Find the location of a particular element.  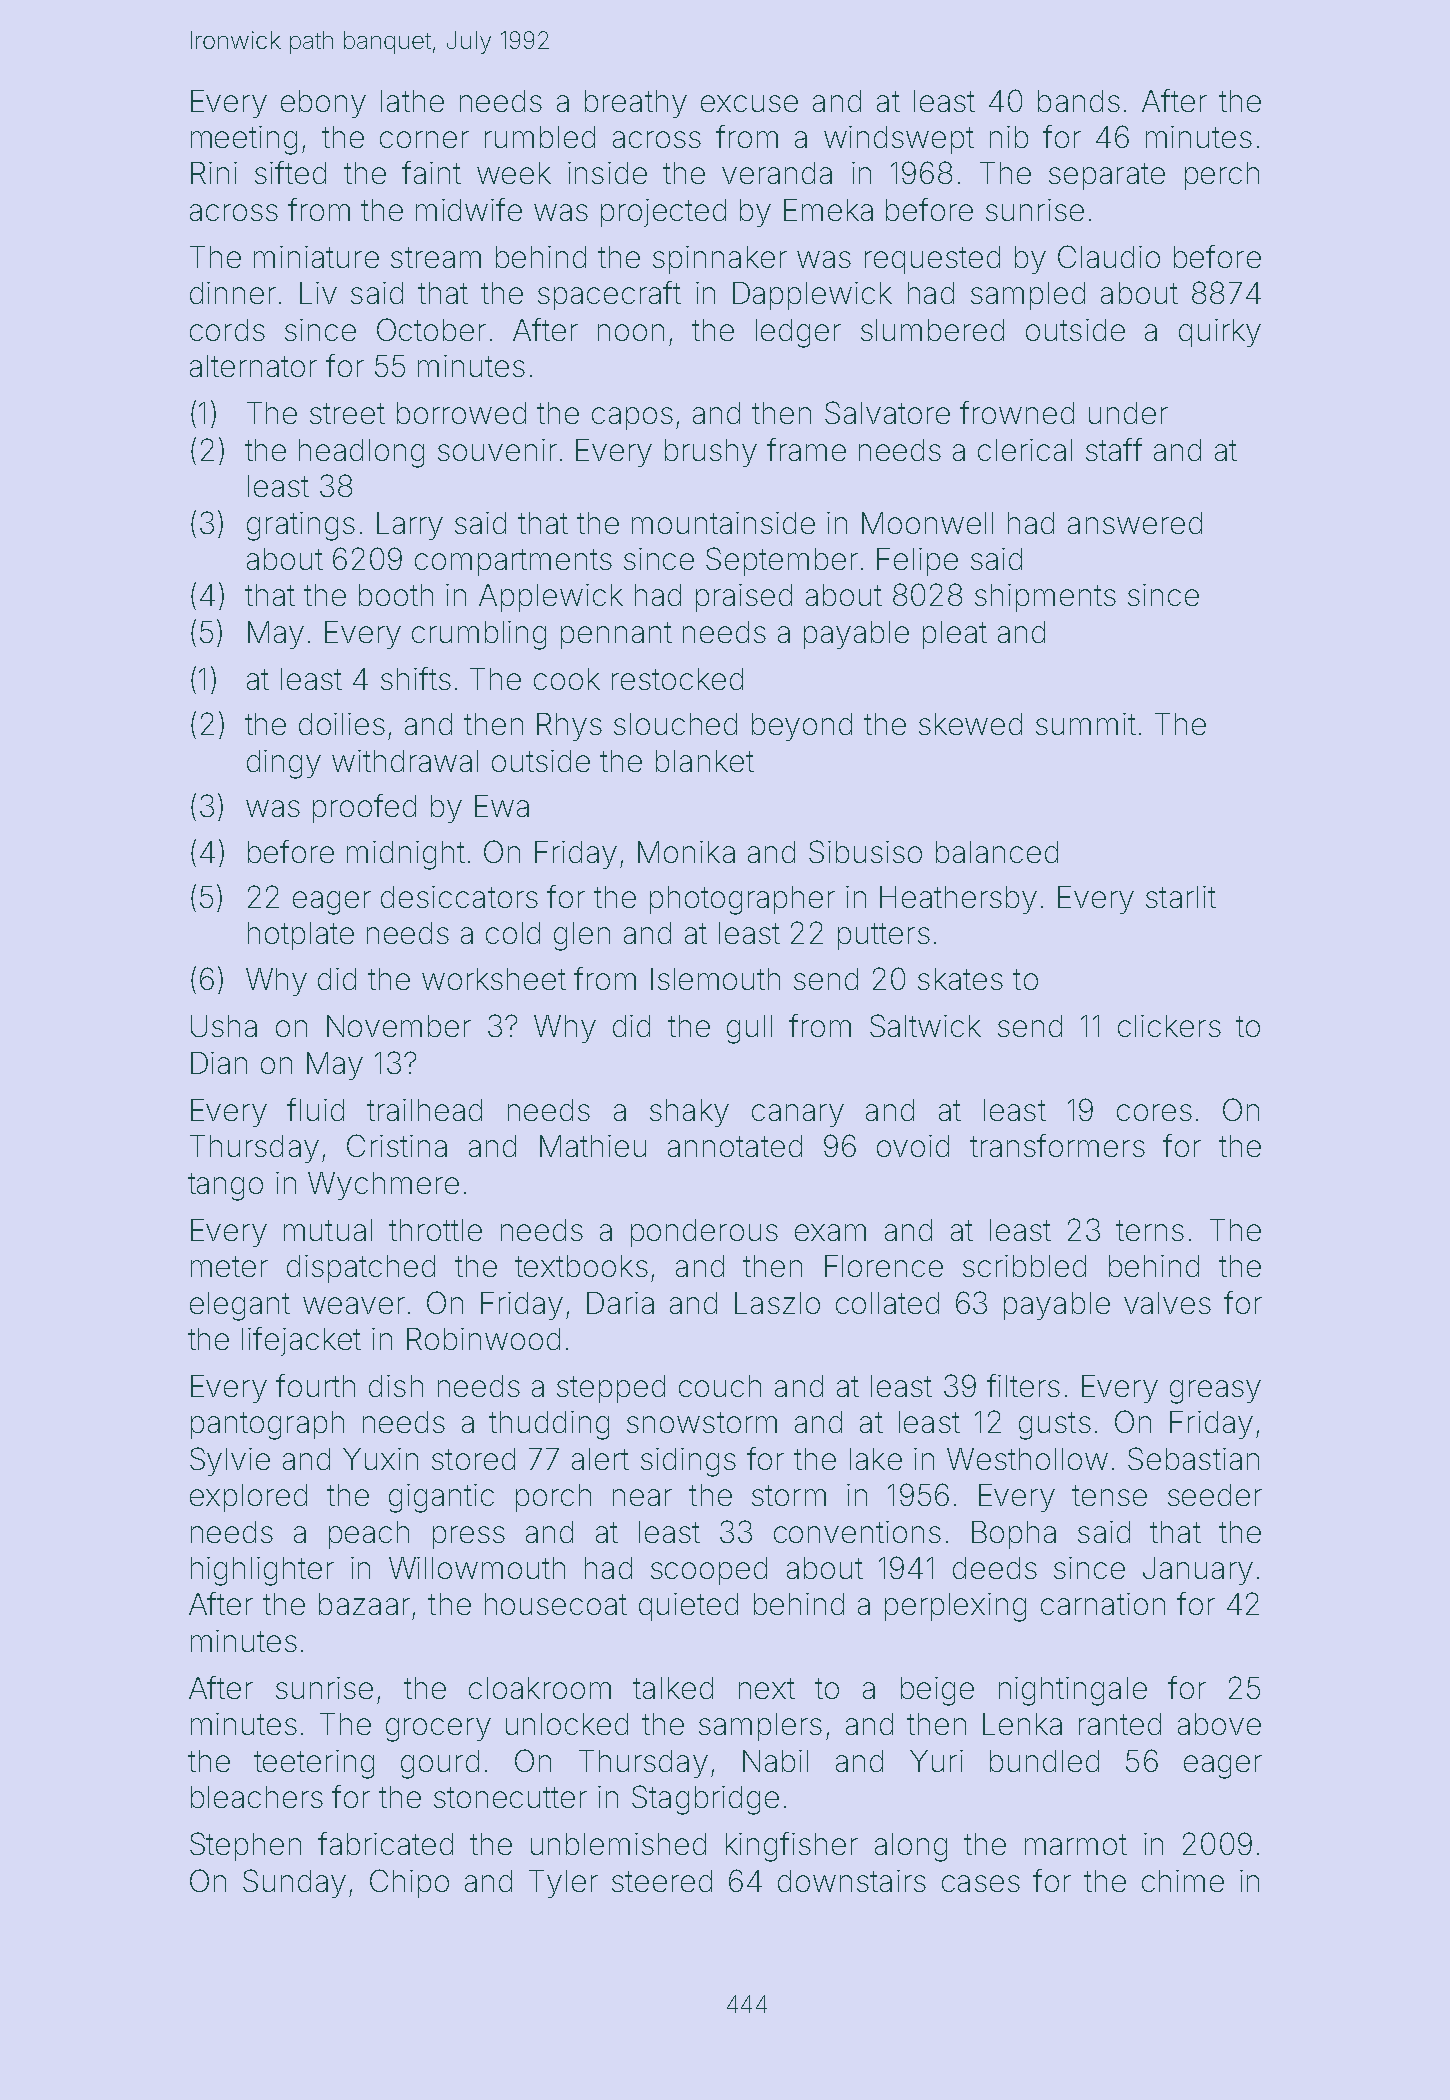

rumbled is located at coordinates (540, 137).
